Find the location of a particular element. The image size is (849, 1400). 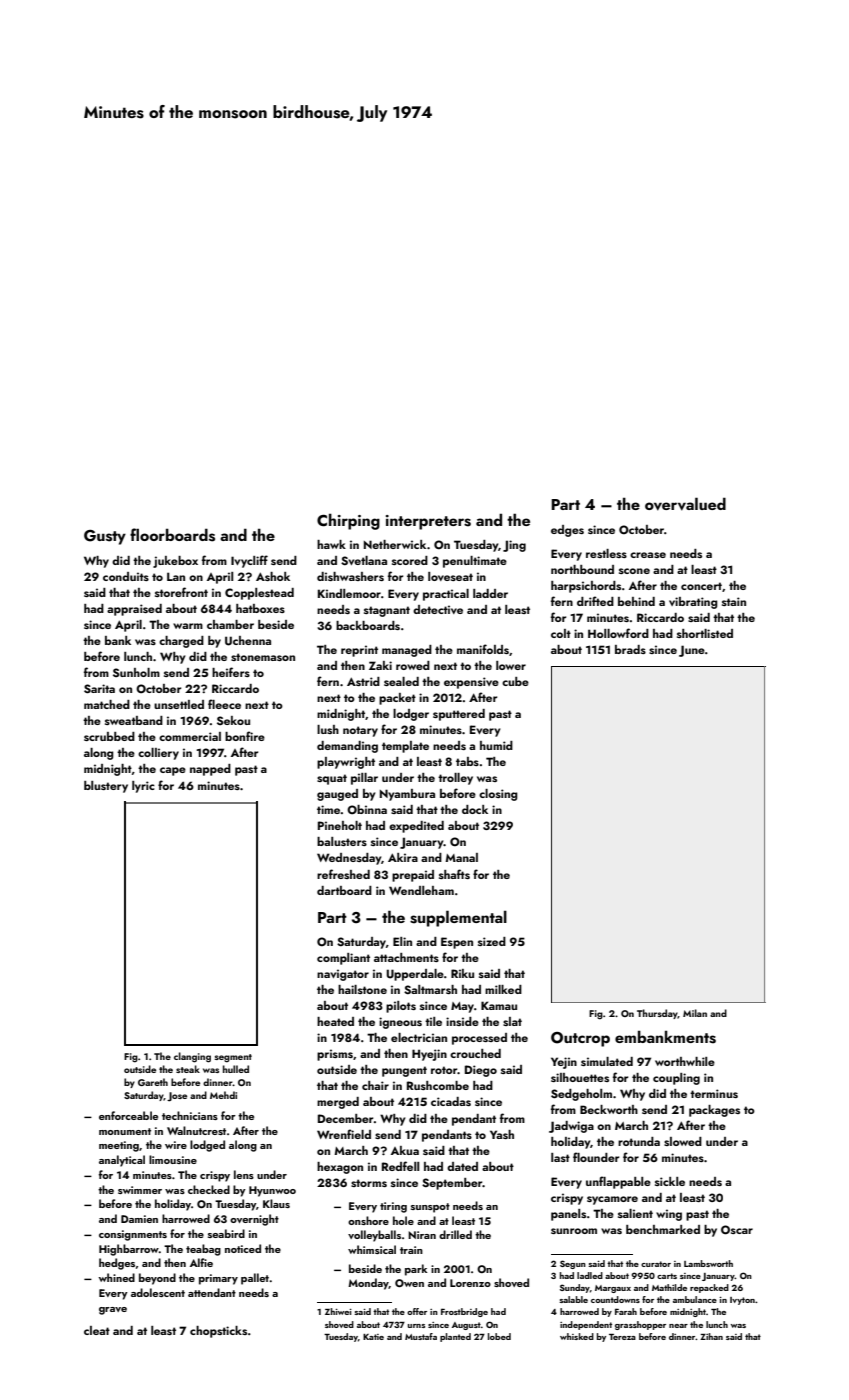

benchmarked is located at coordinates (663, 1229).
